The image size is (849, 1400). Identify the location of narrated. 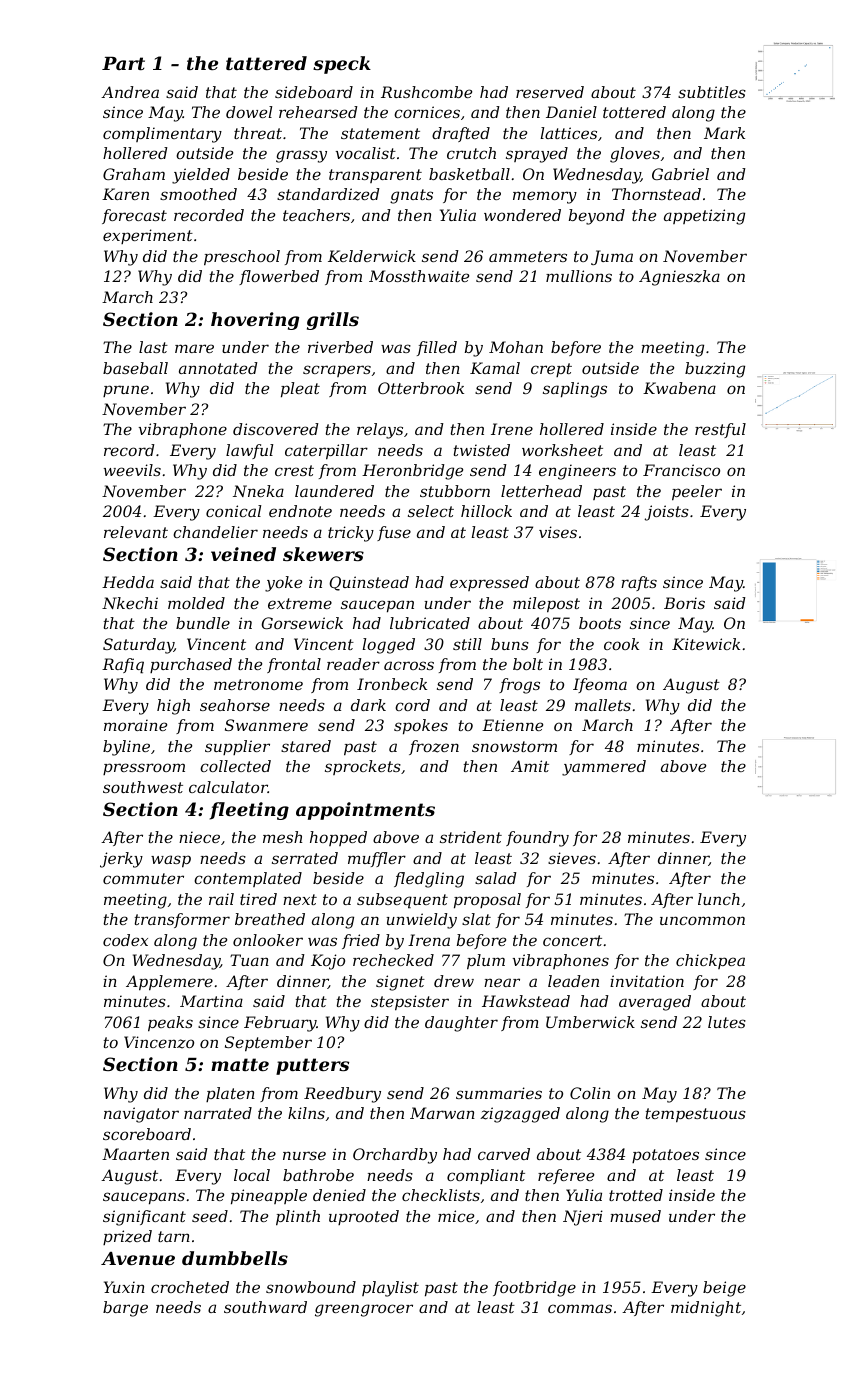
(218, 1113).
